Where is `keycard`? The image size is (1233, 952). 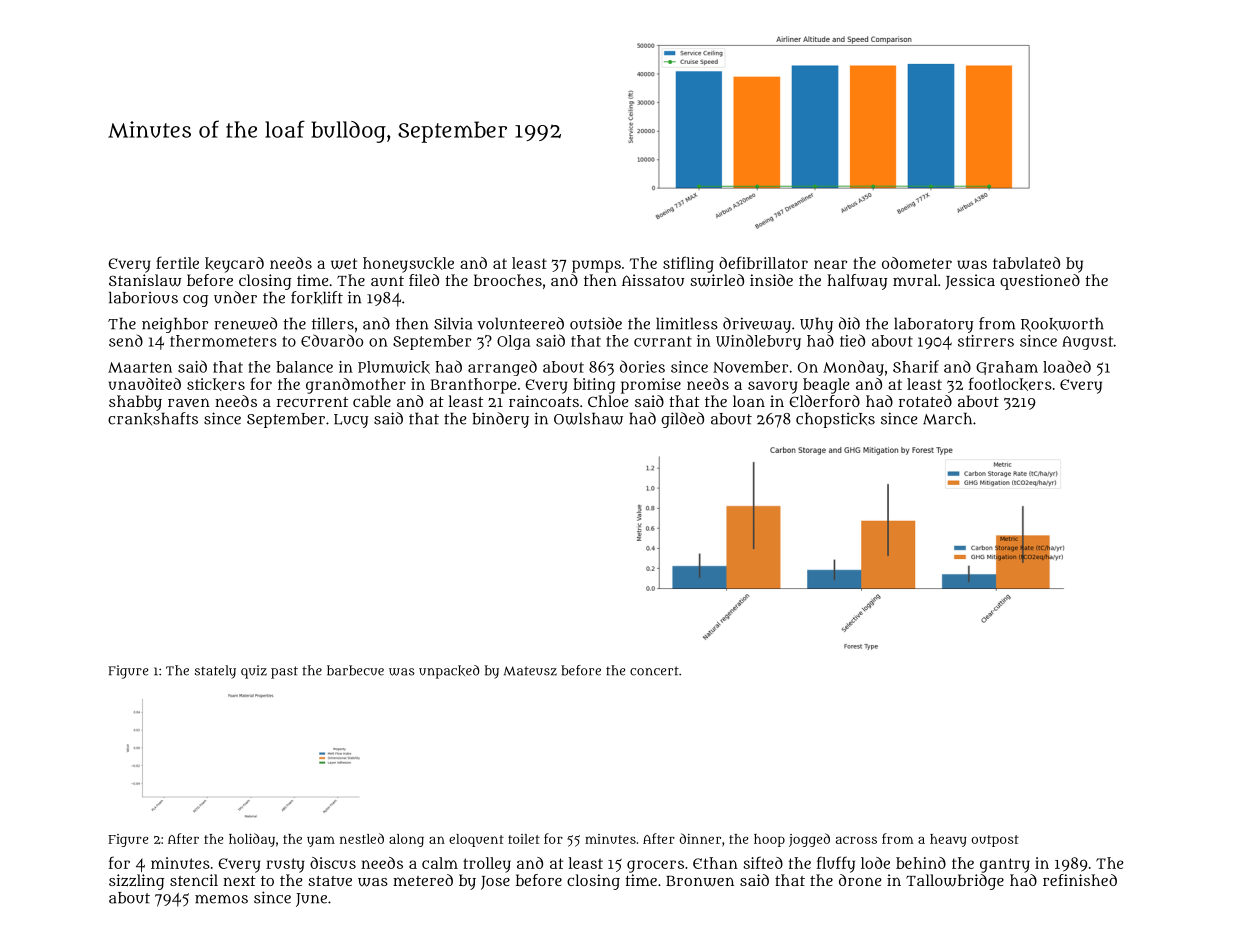 keycard is located at coordinates (234, 265).
